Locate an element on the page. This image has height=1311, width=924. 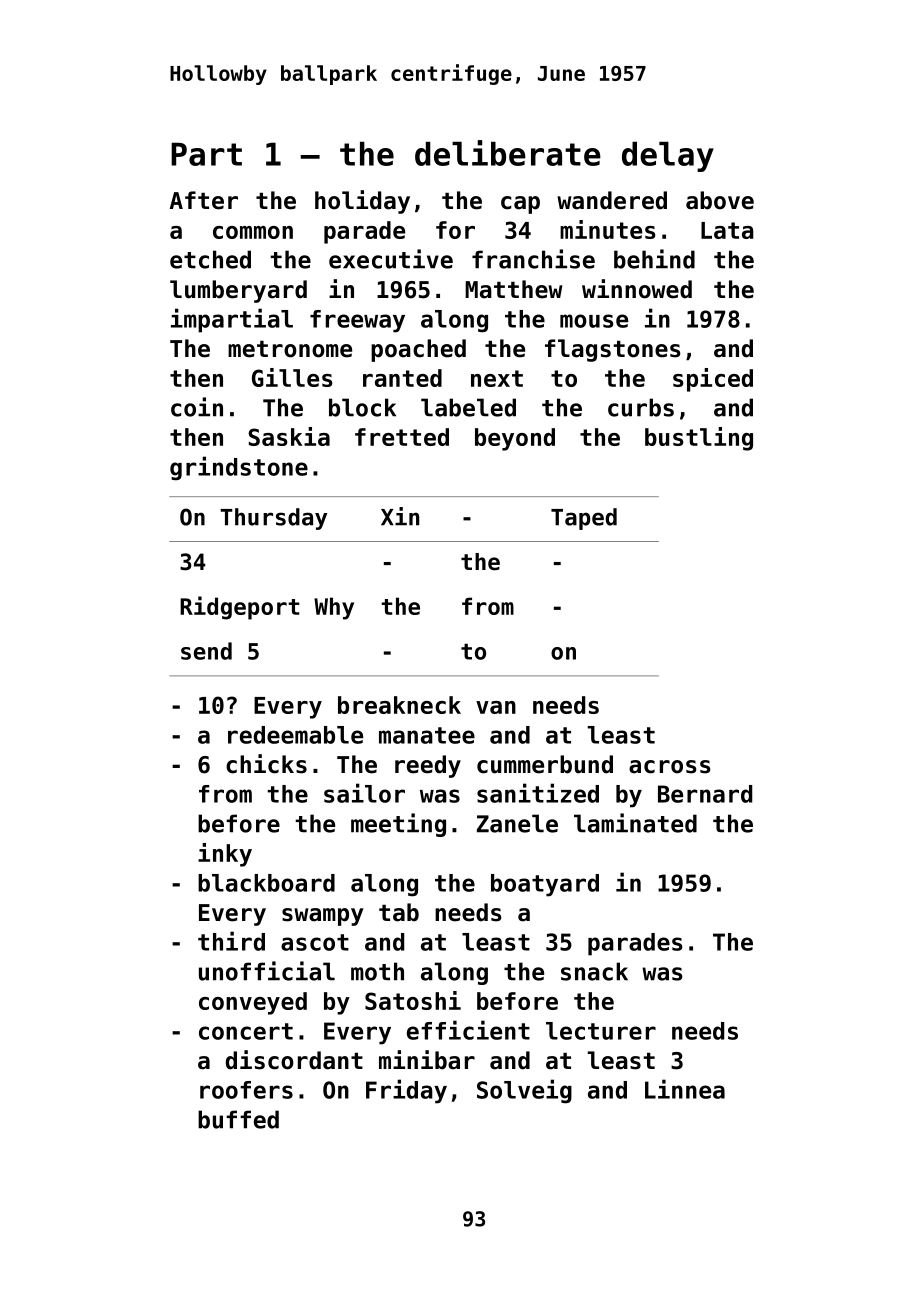
chicks is located at coordinates (266, 764).
